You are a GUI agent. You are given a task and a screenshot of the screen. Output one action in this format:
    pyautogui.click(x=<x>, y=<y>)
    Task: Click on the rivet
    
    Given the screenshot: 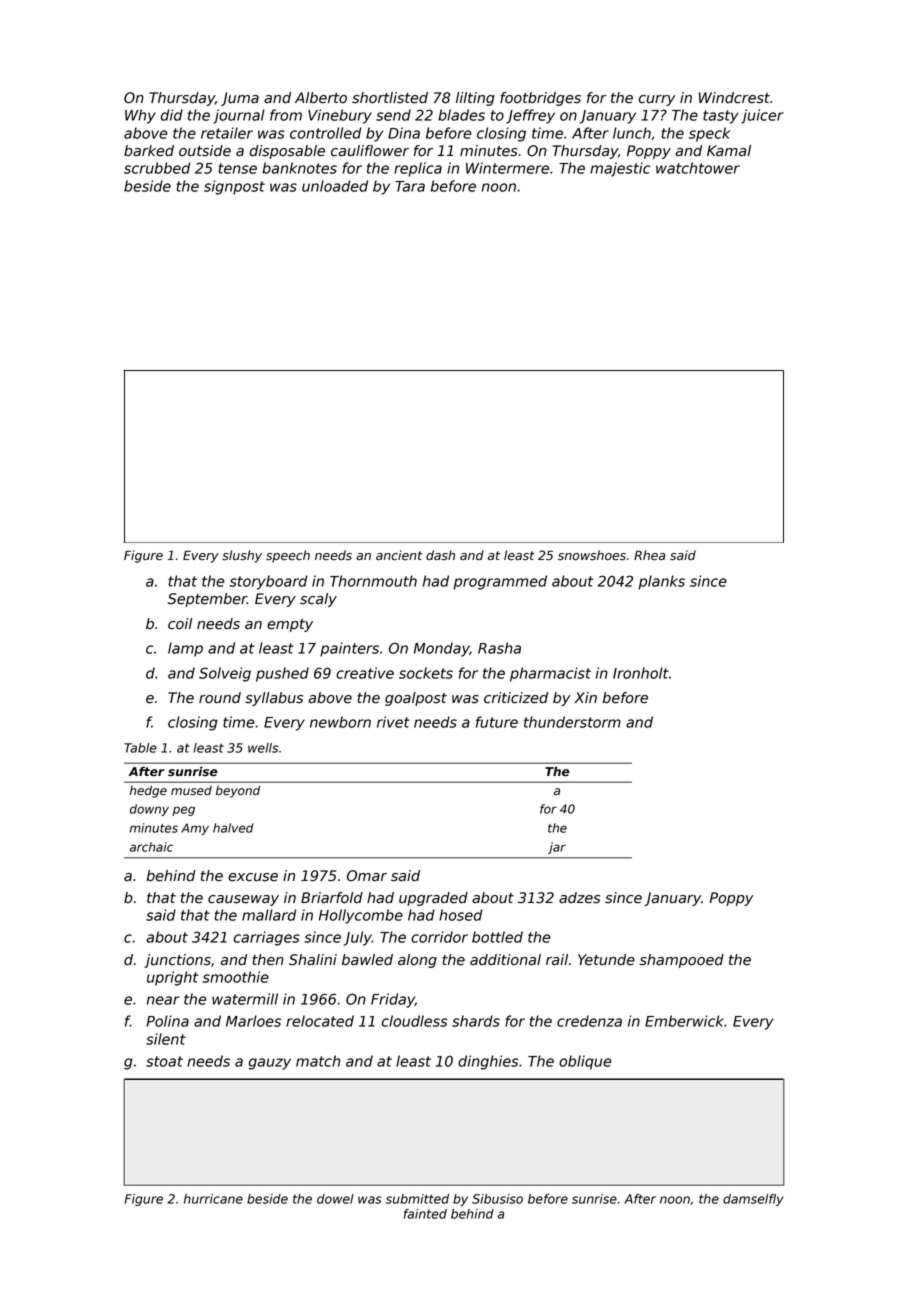 What is the action you would take?
    pyautogui.click(x=393, y=722)
